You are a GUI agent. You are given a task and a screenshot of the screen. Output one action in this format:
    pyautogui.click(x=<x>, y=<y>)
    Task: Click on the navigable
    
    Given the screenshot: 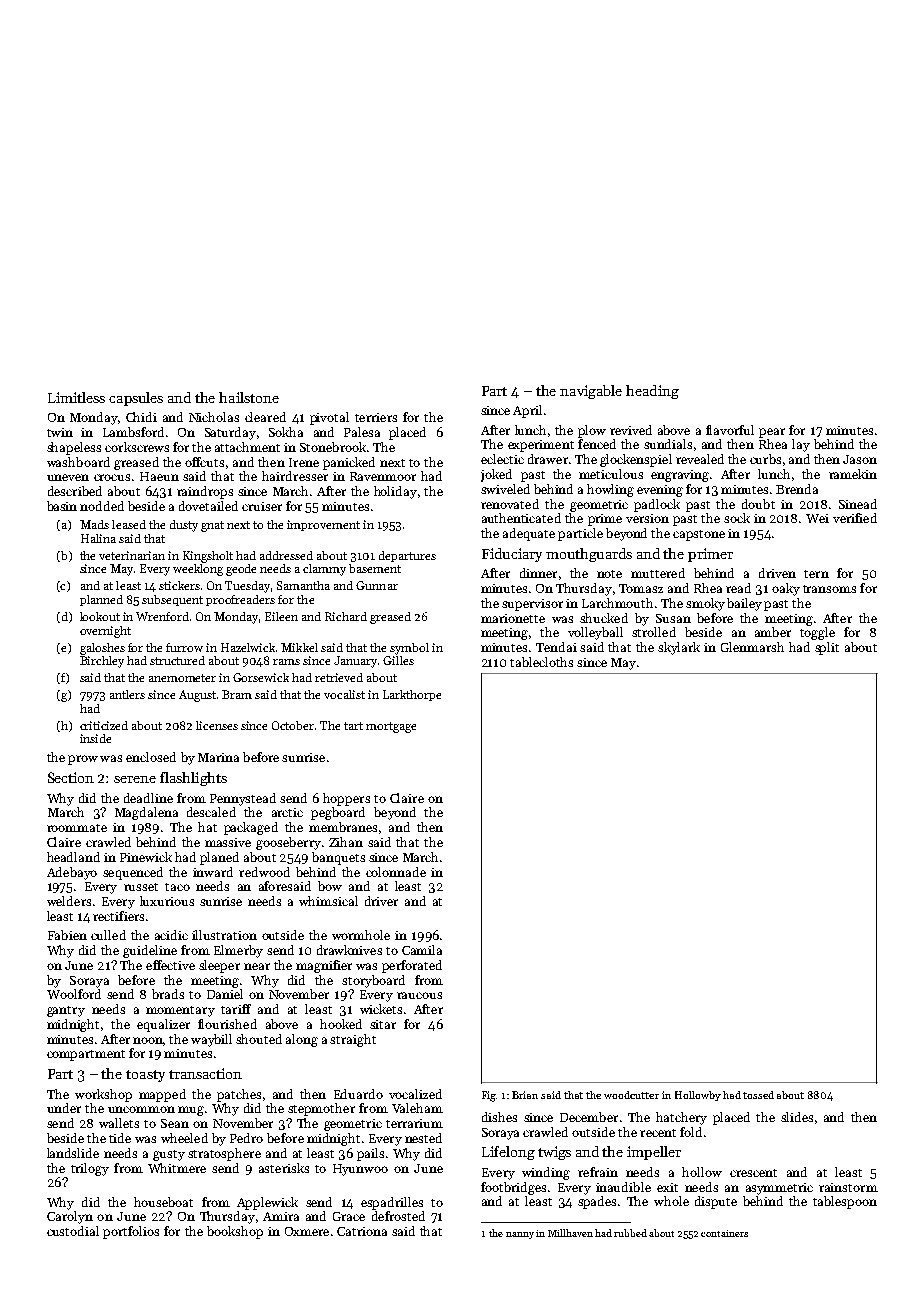 What is the action you would take?
    pyautogui.click(x=591, y=392)
